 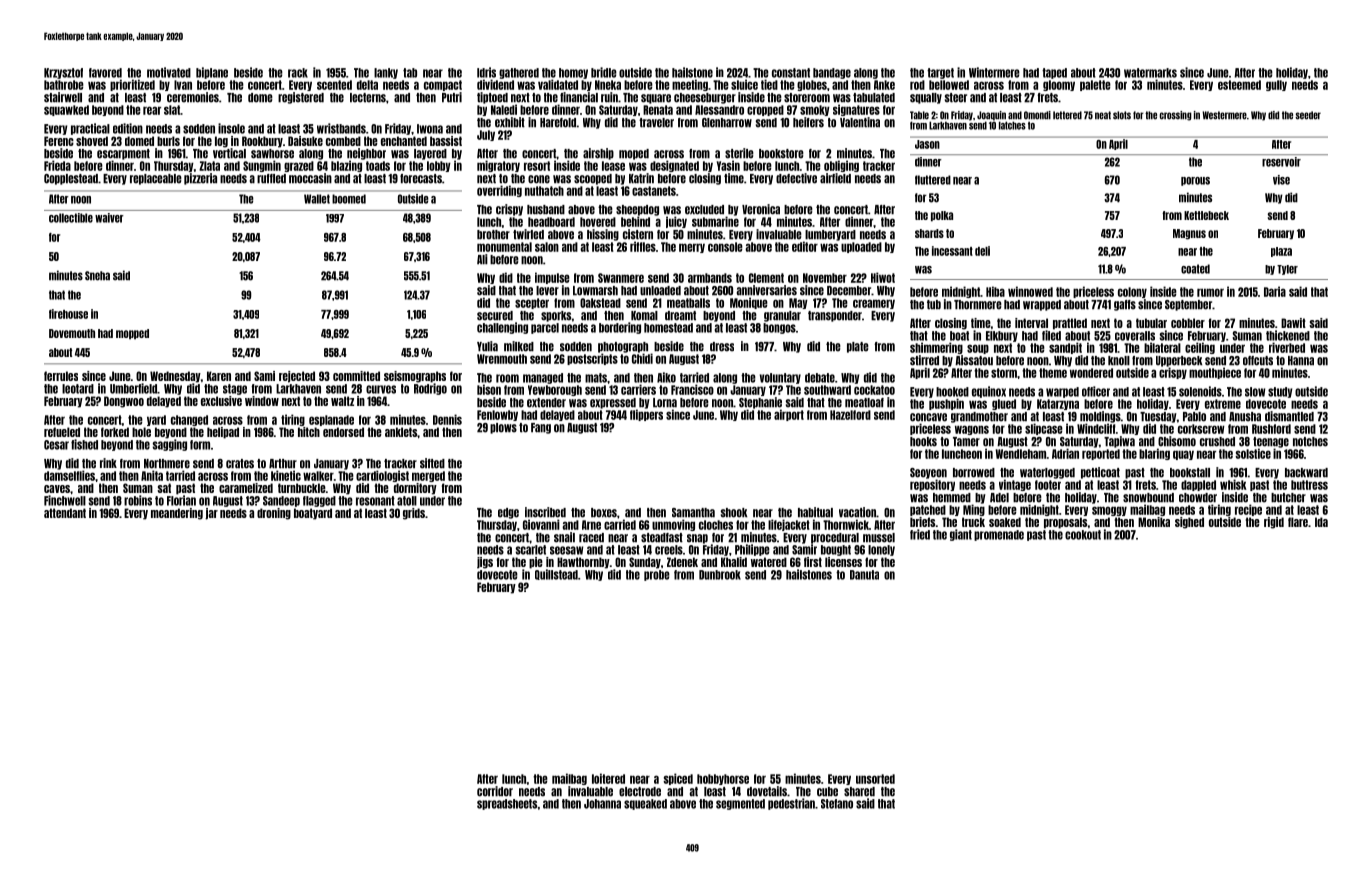 I want to click on solstice, so click(x=1253, y=453).
